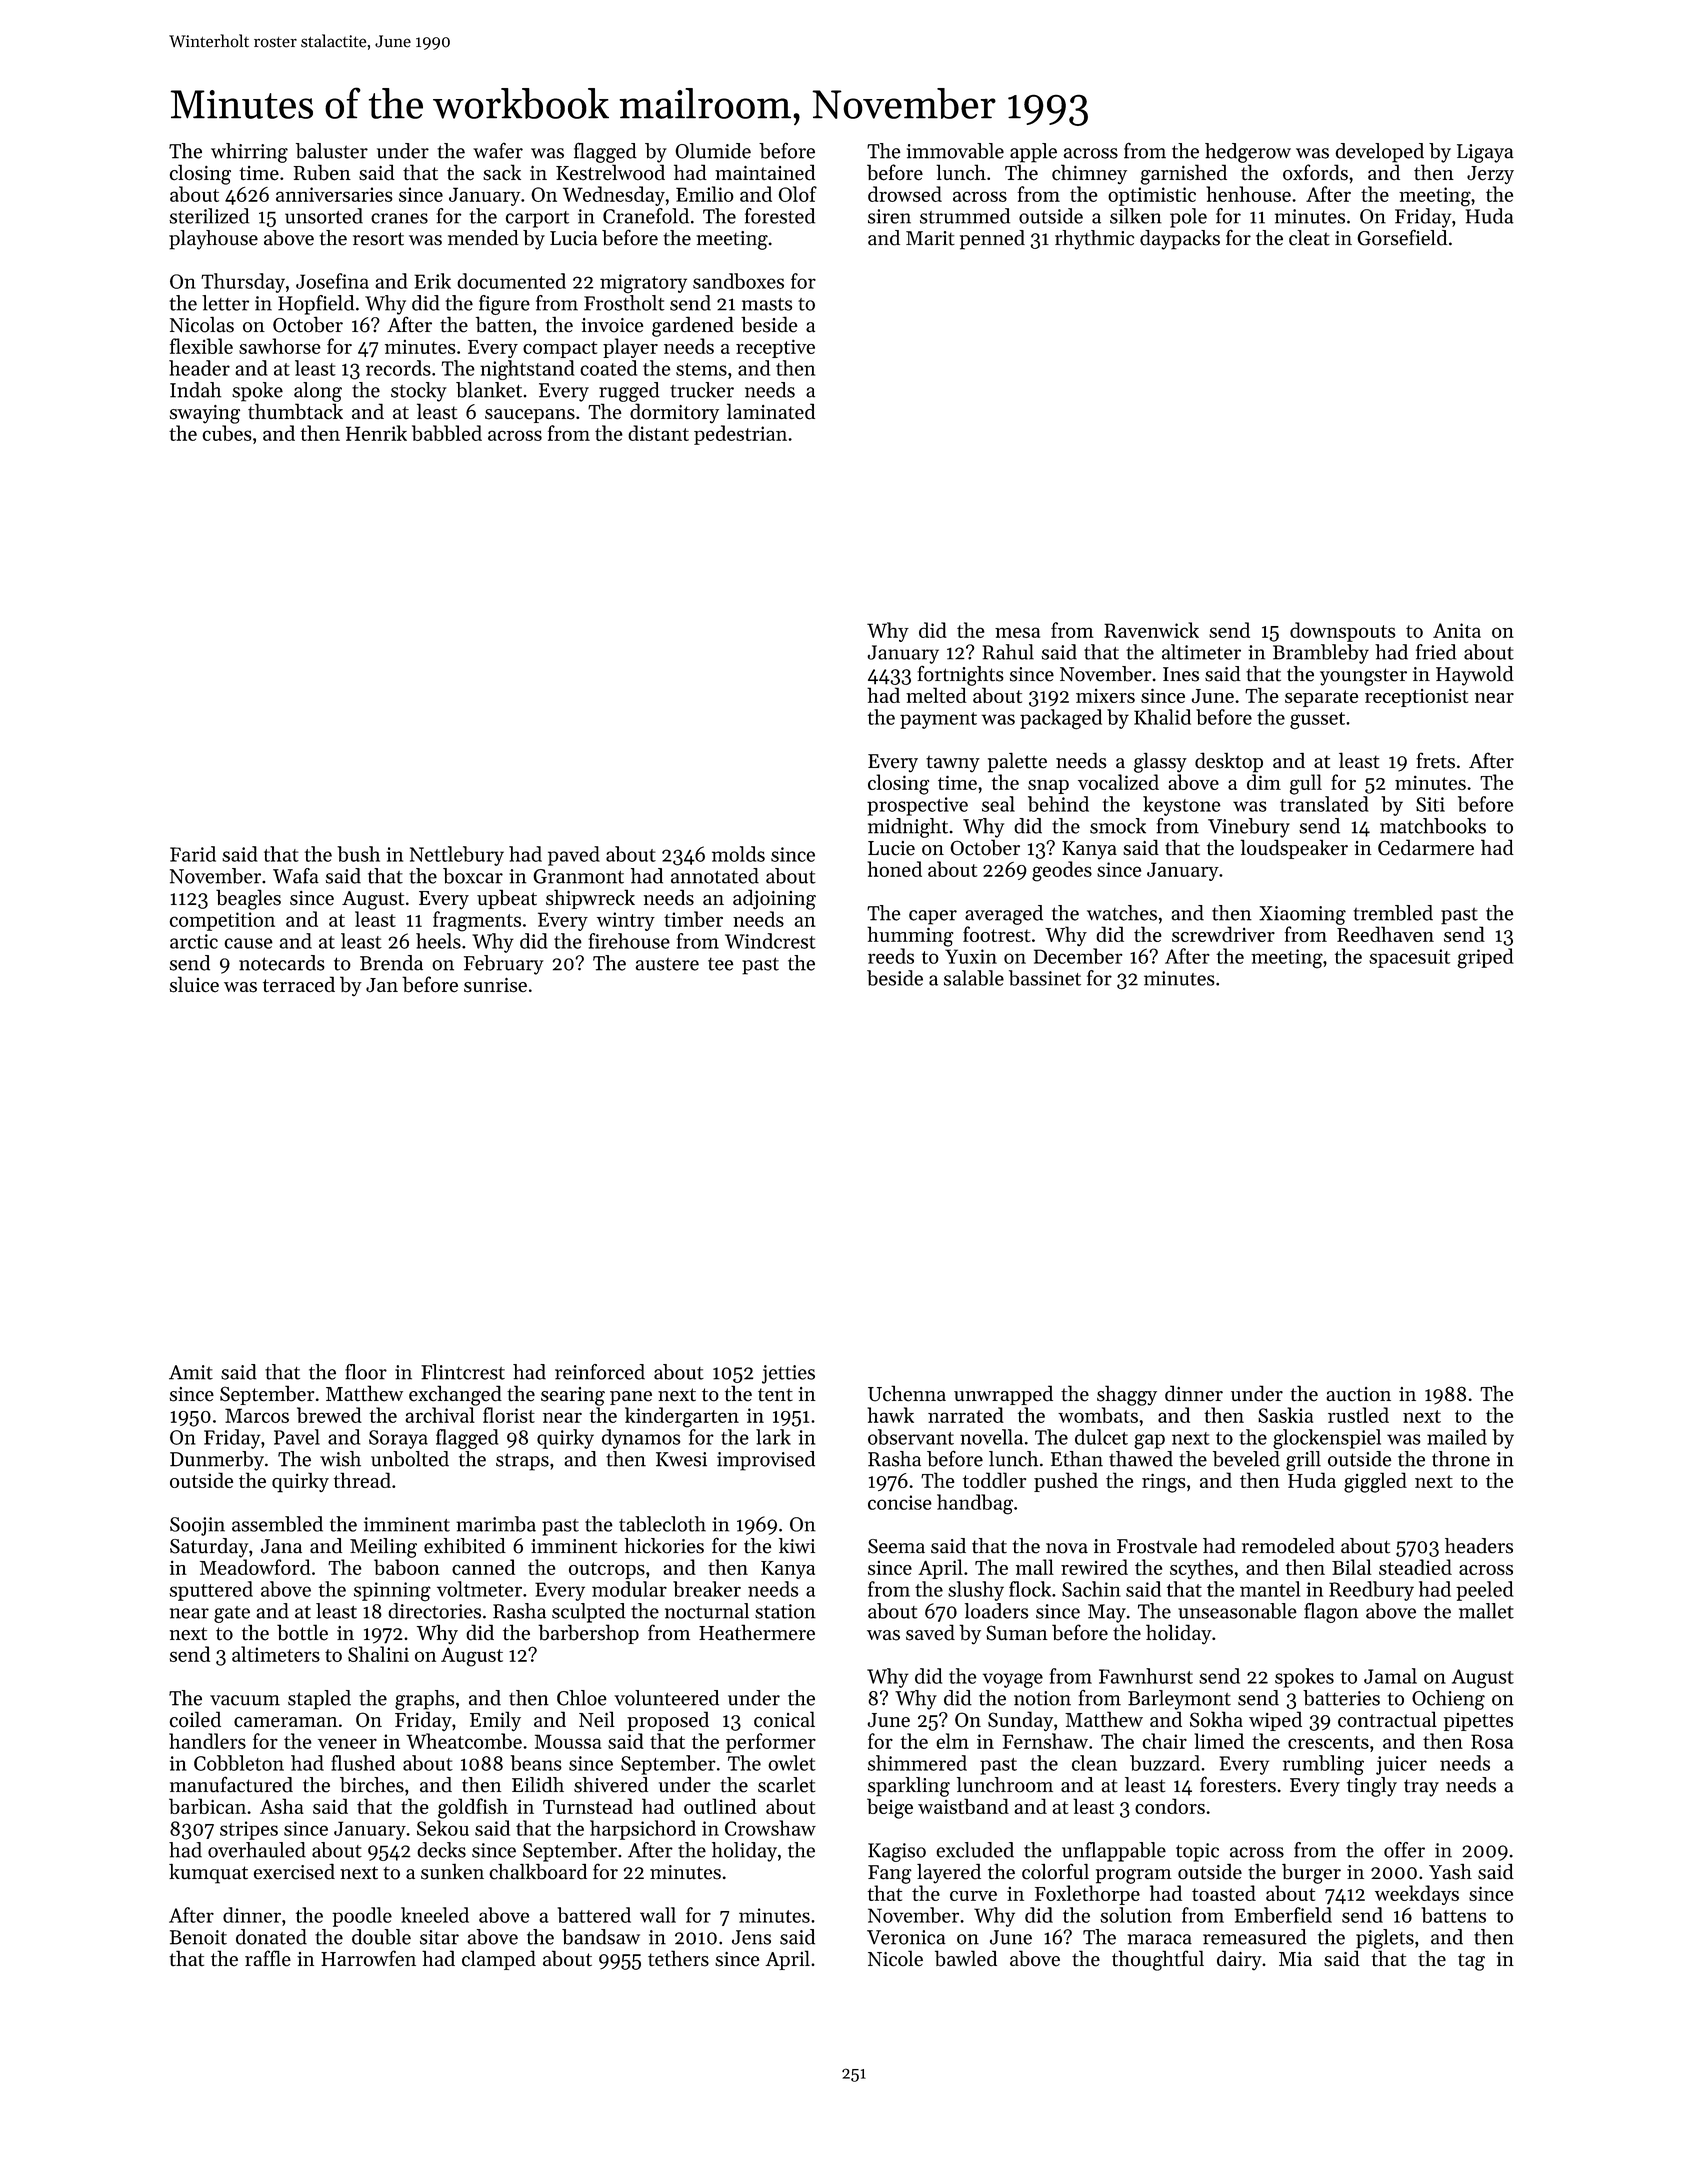 The height and width of the image is (2178, 1683). I want to click on Olumide, so click(713, 151).
